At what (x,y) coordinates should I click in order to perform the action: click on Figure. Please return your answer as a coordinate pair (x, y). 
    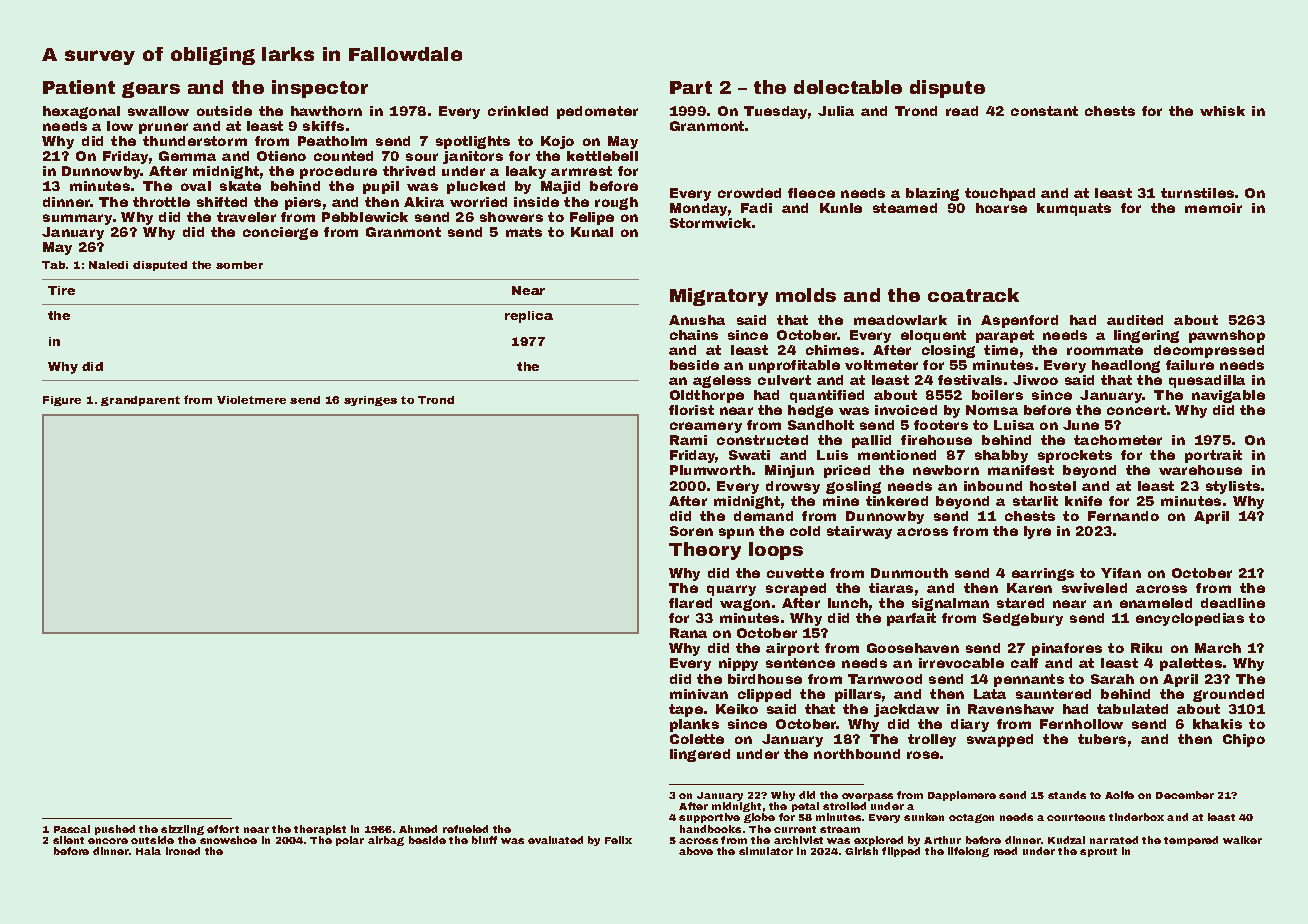
    Looking at the image, I should click on (62, 401).
